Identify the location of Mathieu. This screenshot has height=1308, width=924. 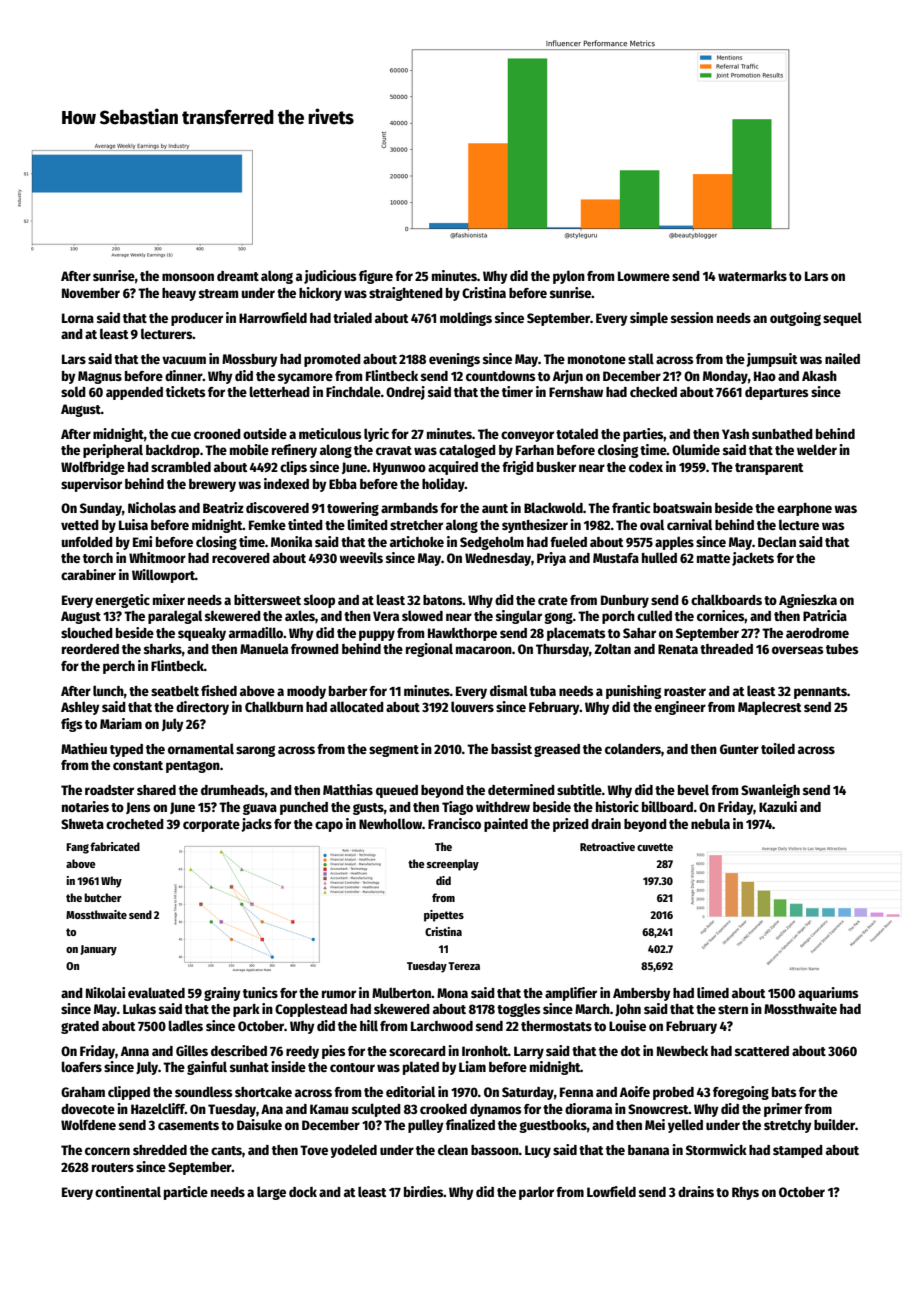
(84, 748).
